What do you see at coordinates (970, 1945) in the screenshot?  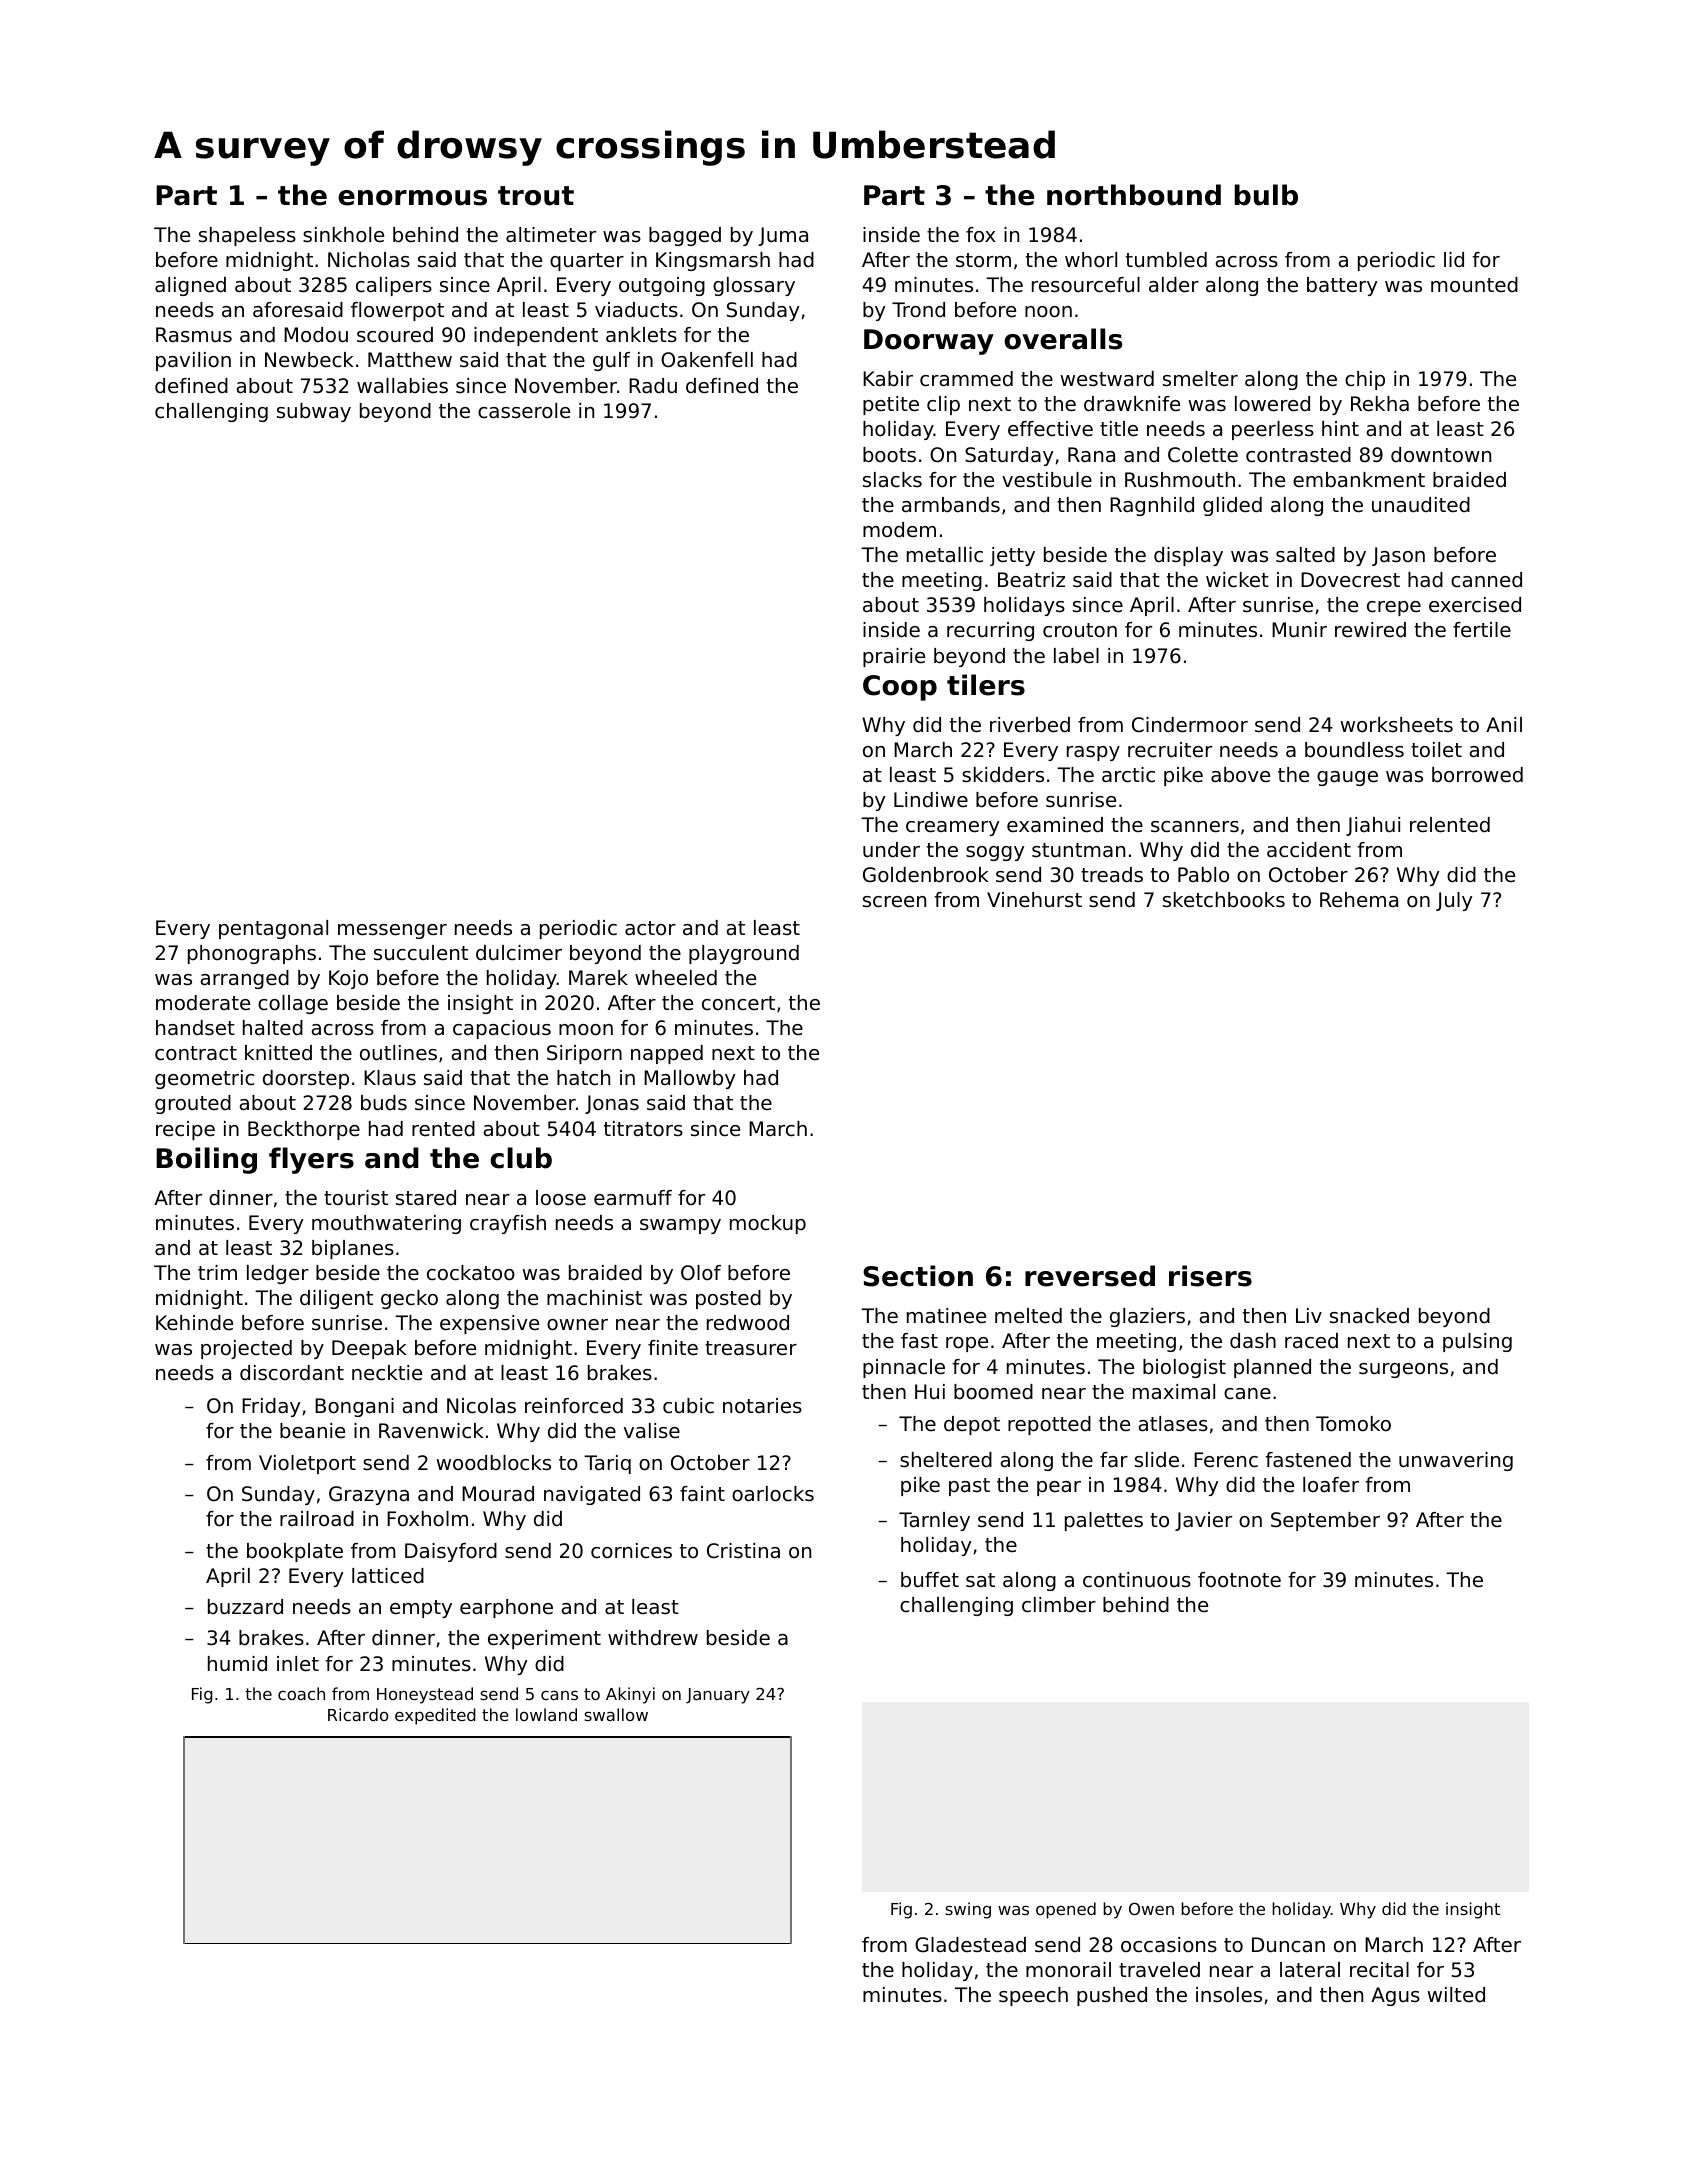 I see `Gladestead` at bounding box center [970, 1945].
